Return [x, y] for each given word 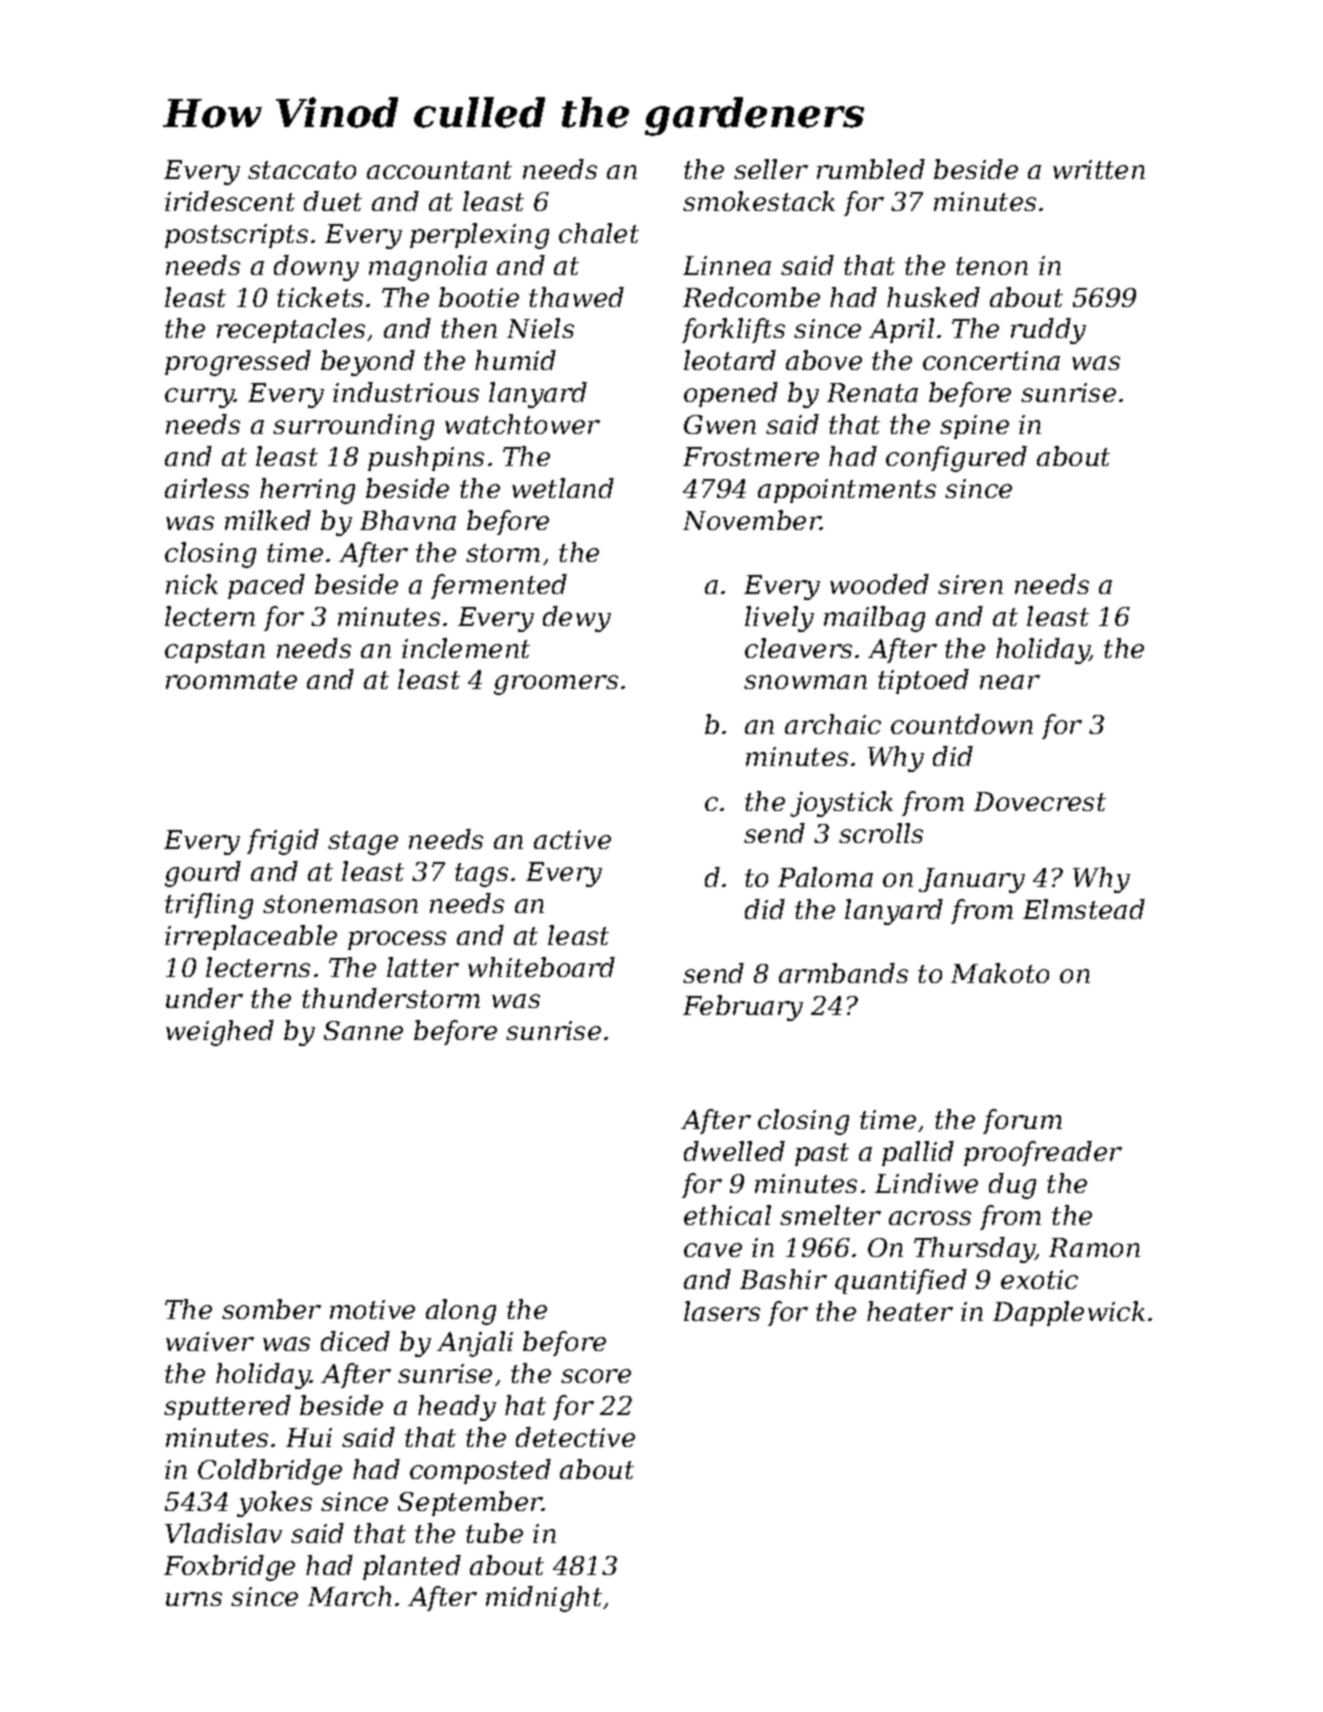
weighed [220, 1033]
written [1099, 169]
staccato [302, 170]
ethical [727, 1215]
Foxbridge [229, 1568]
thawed [576, 297]
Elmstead [1084, 909]
